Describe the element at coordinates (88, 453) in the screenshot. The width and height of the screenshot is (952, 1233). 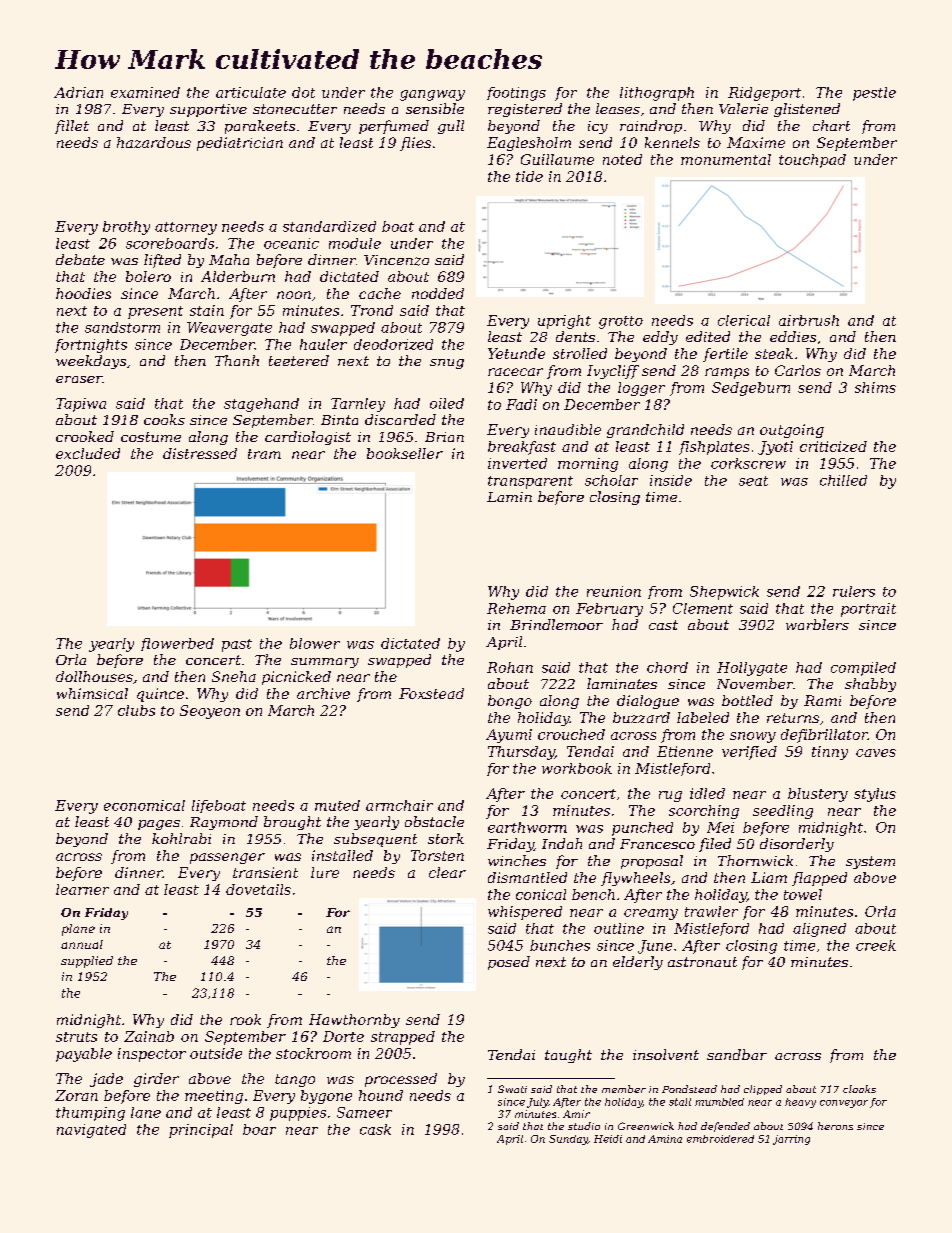
I see `excluded` at that location.
